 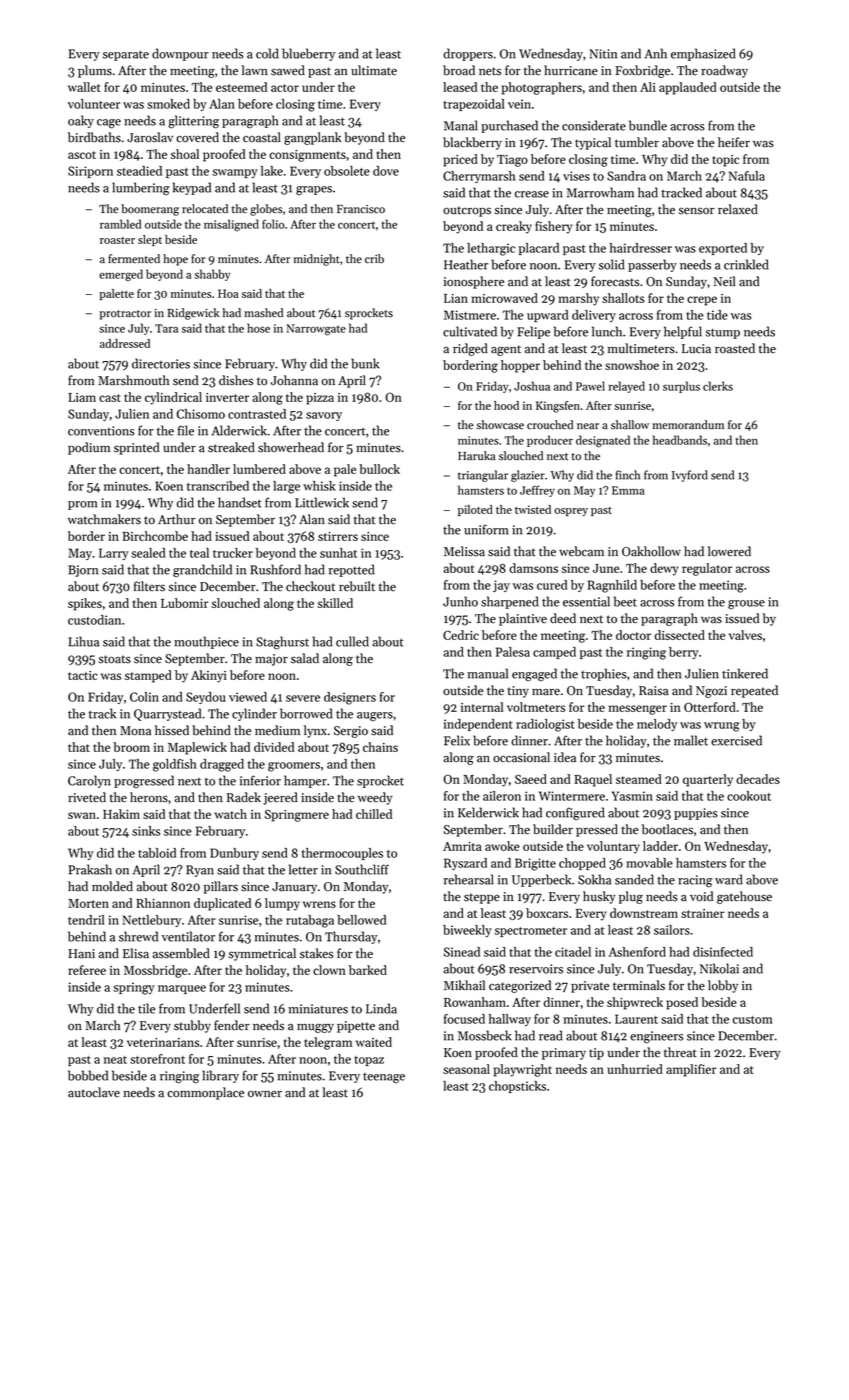 I want to click on droppers, so click(x=468, y=54).
